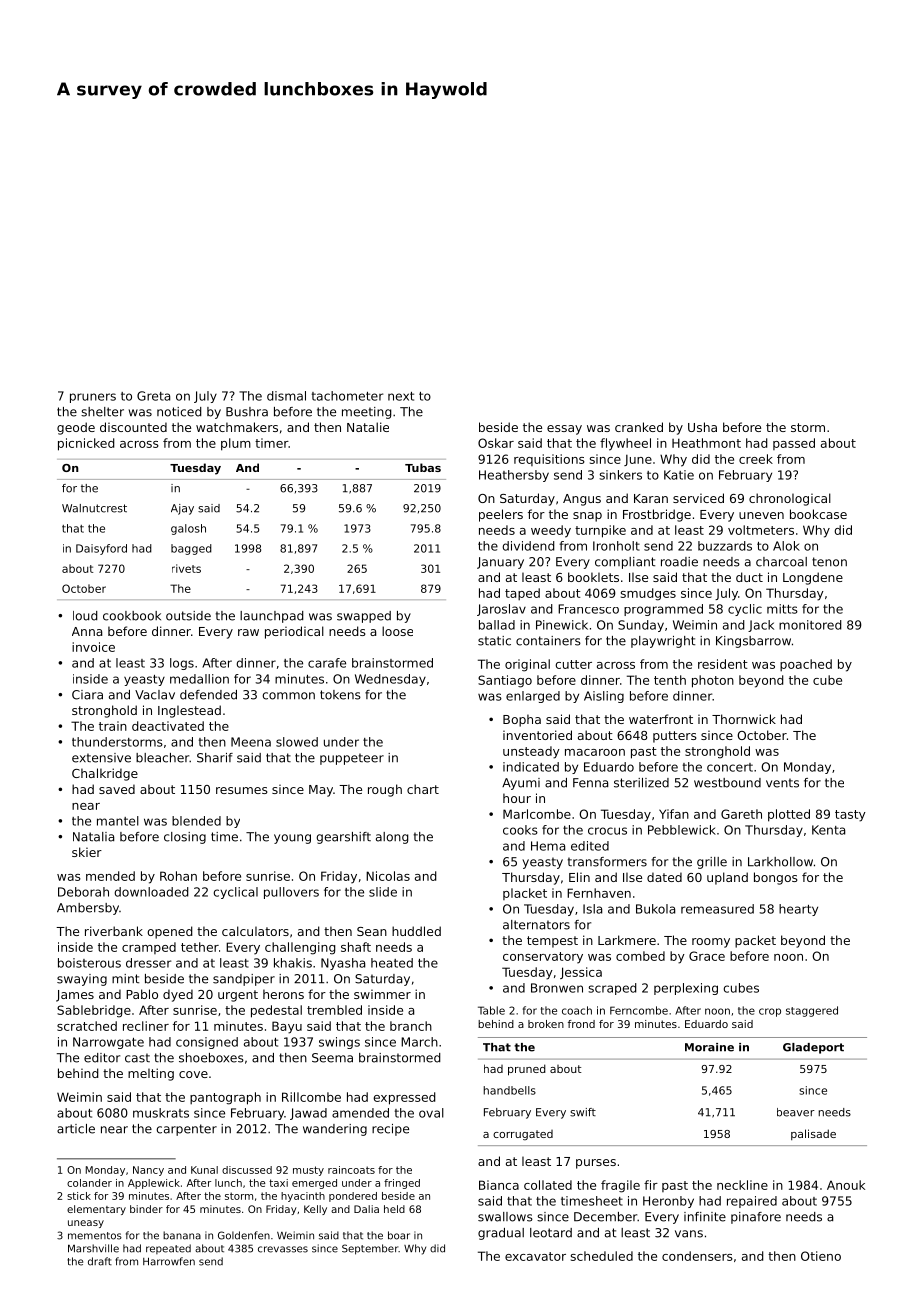 The height and width of the screenshot is (1308, 924). I want to click on huddled, so click(416, 931).
